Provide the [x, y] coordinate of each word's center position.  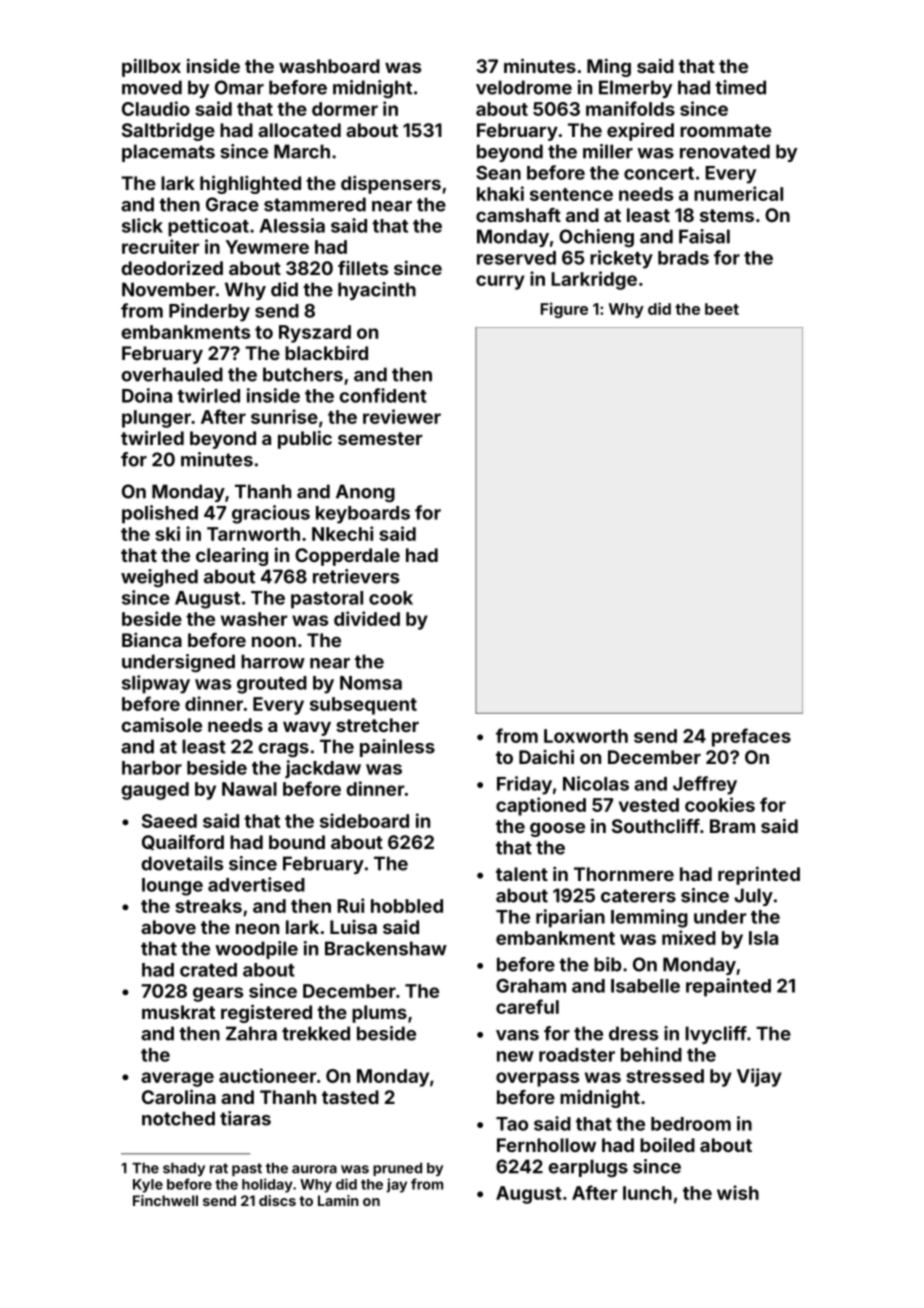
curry [500, 282]
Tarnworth [253, 534]
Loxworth [586, 736]
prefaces [751, 737]
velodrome [524, 87]
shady [184, 1169]
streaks [208, 906]
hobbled [407, 906]
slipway [156, 684]
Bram [732, 826]
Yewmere [267, 247]
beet [722, 309]
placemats [168, 153]
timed [740, 87]
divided [367, 618]
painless [397, 748]
